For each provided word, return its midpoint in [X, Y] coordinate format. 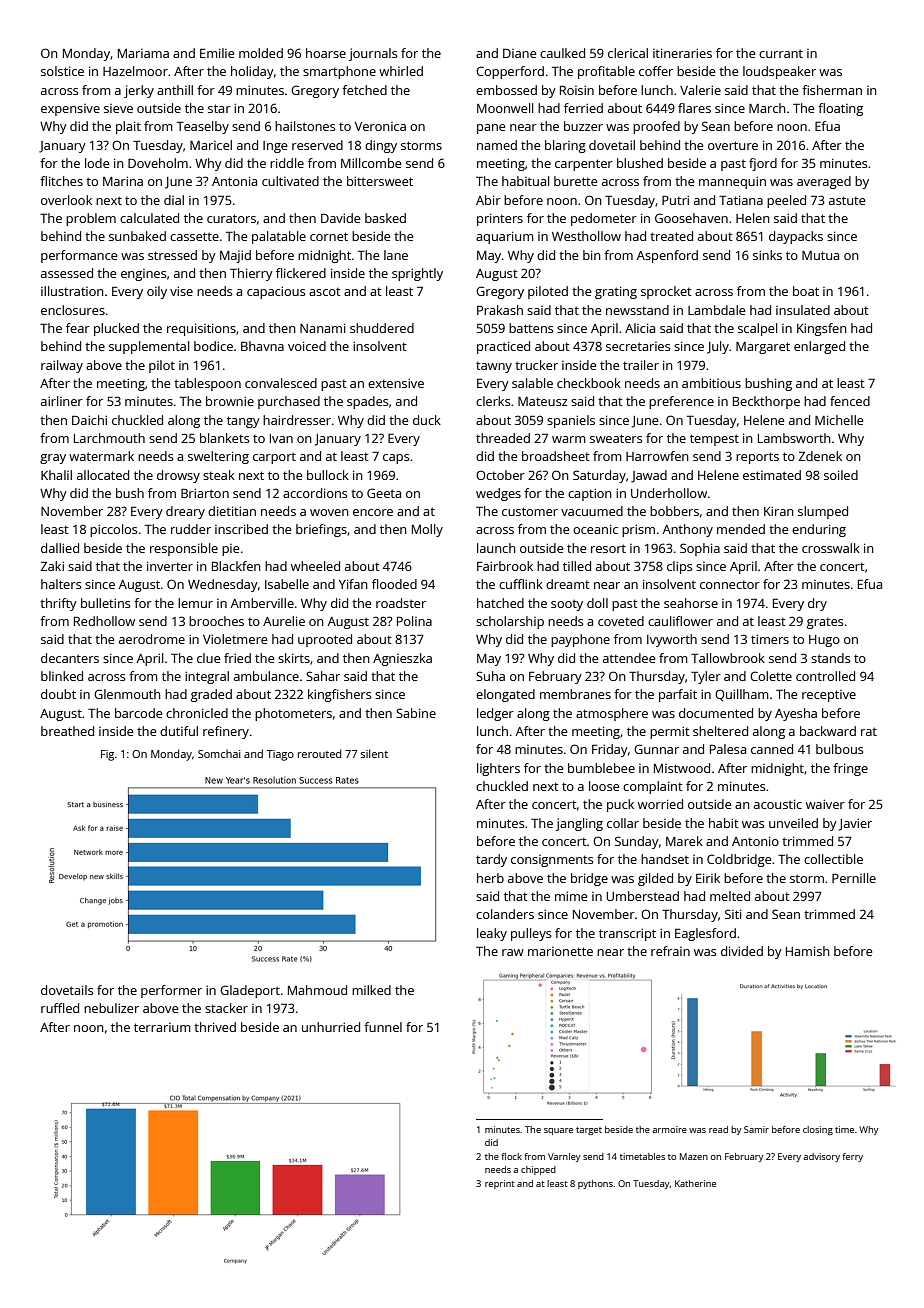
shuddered [382, 328]
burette [575, 181]
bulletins [105, 603]
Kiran [778, 511]
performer [171, 991]
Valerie [700, 90]
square [558, 1131]
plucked [116, 329]
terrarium [162, 1027]
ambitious [711, 383]
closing [818, 1130]
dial [174, 200]
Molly [427, 530]
